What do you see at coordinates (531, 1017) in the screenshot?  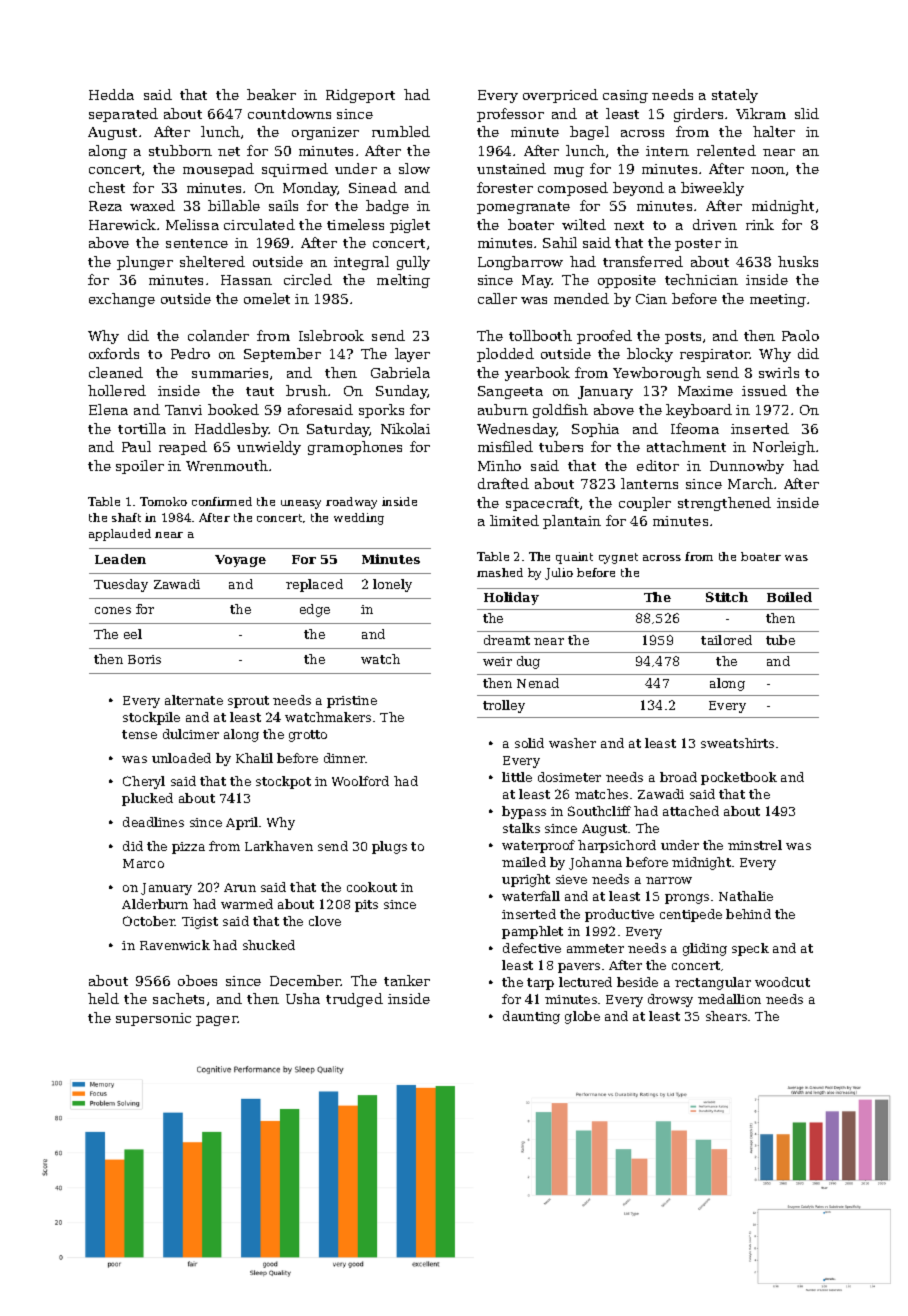 I see `daunting` at bounding box center [531, 1017].
